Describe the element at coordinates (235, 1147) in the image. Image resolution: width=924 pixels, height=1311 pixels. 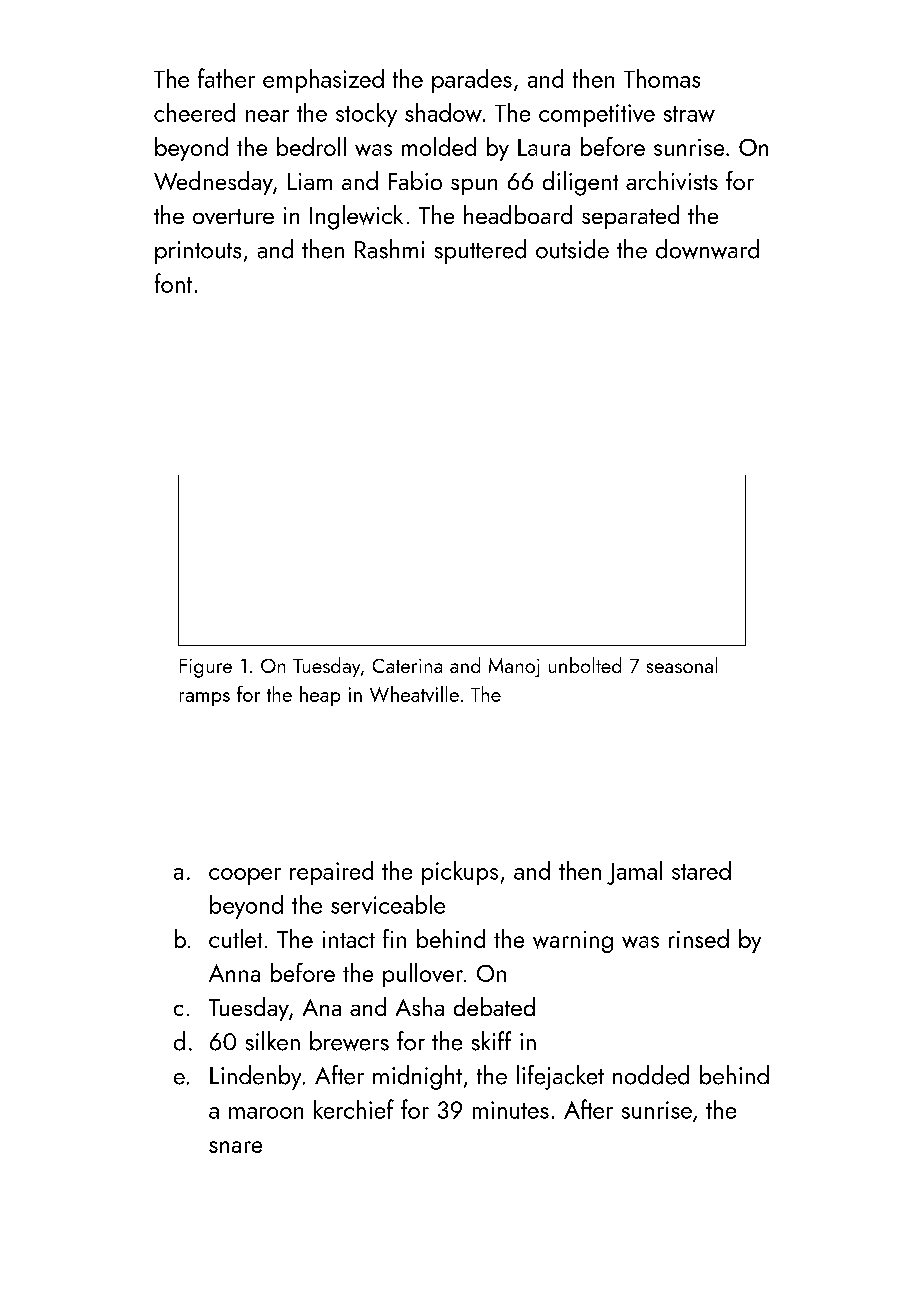
I see `snare` at that location.
